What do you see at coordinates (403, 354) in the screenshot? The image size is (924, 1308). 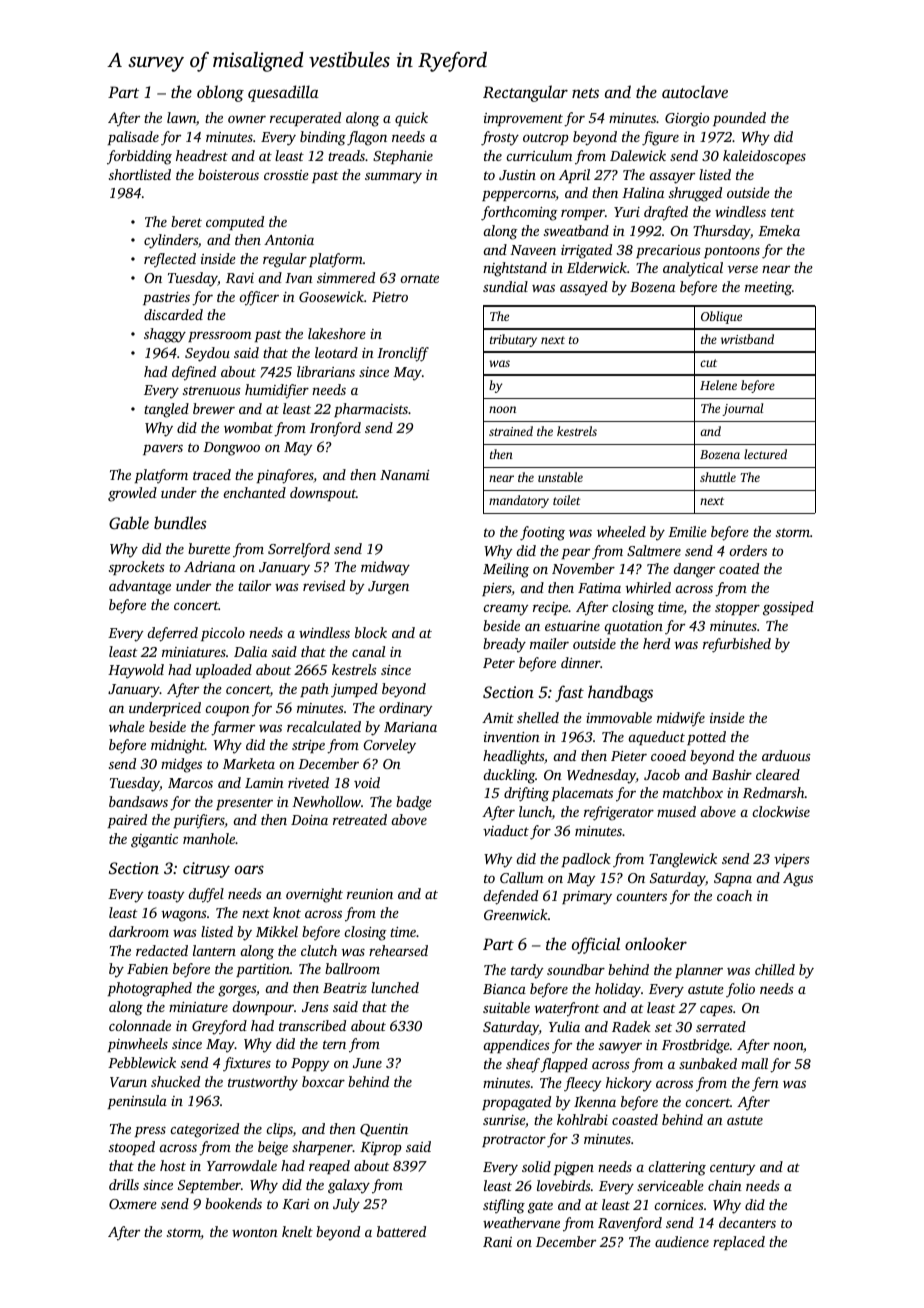 I see `Ironcliff` at bounding box center [403, 354].
